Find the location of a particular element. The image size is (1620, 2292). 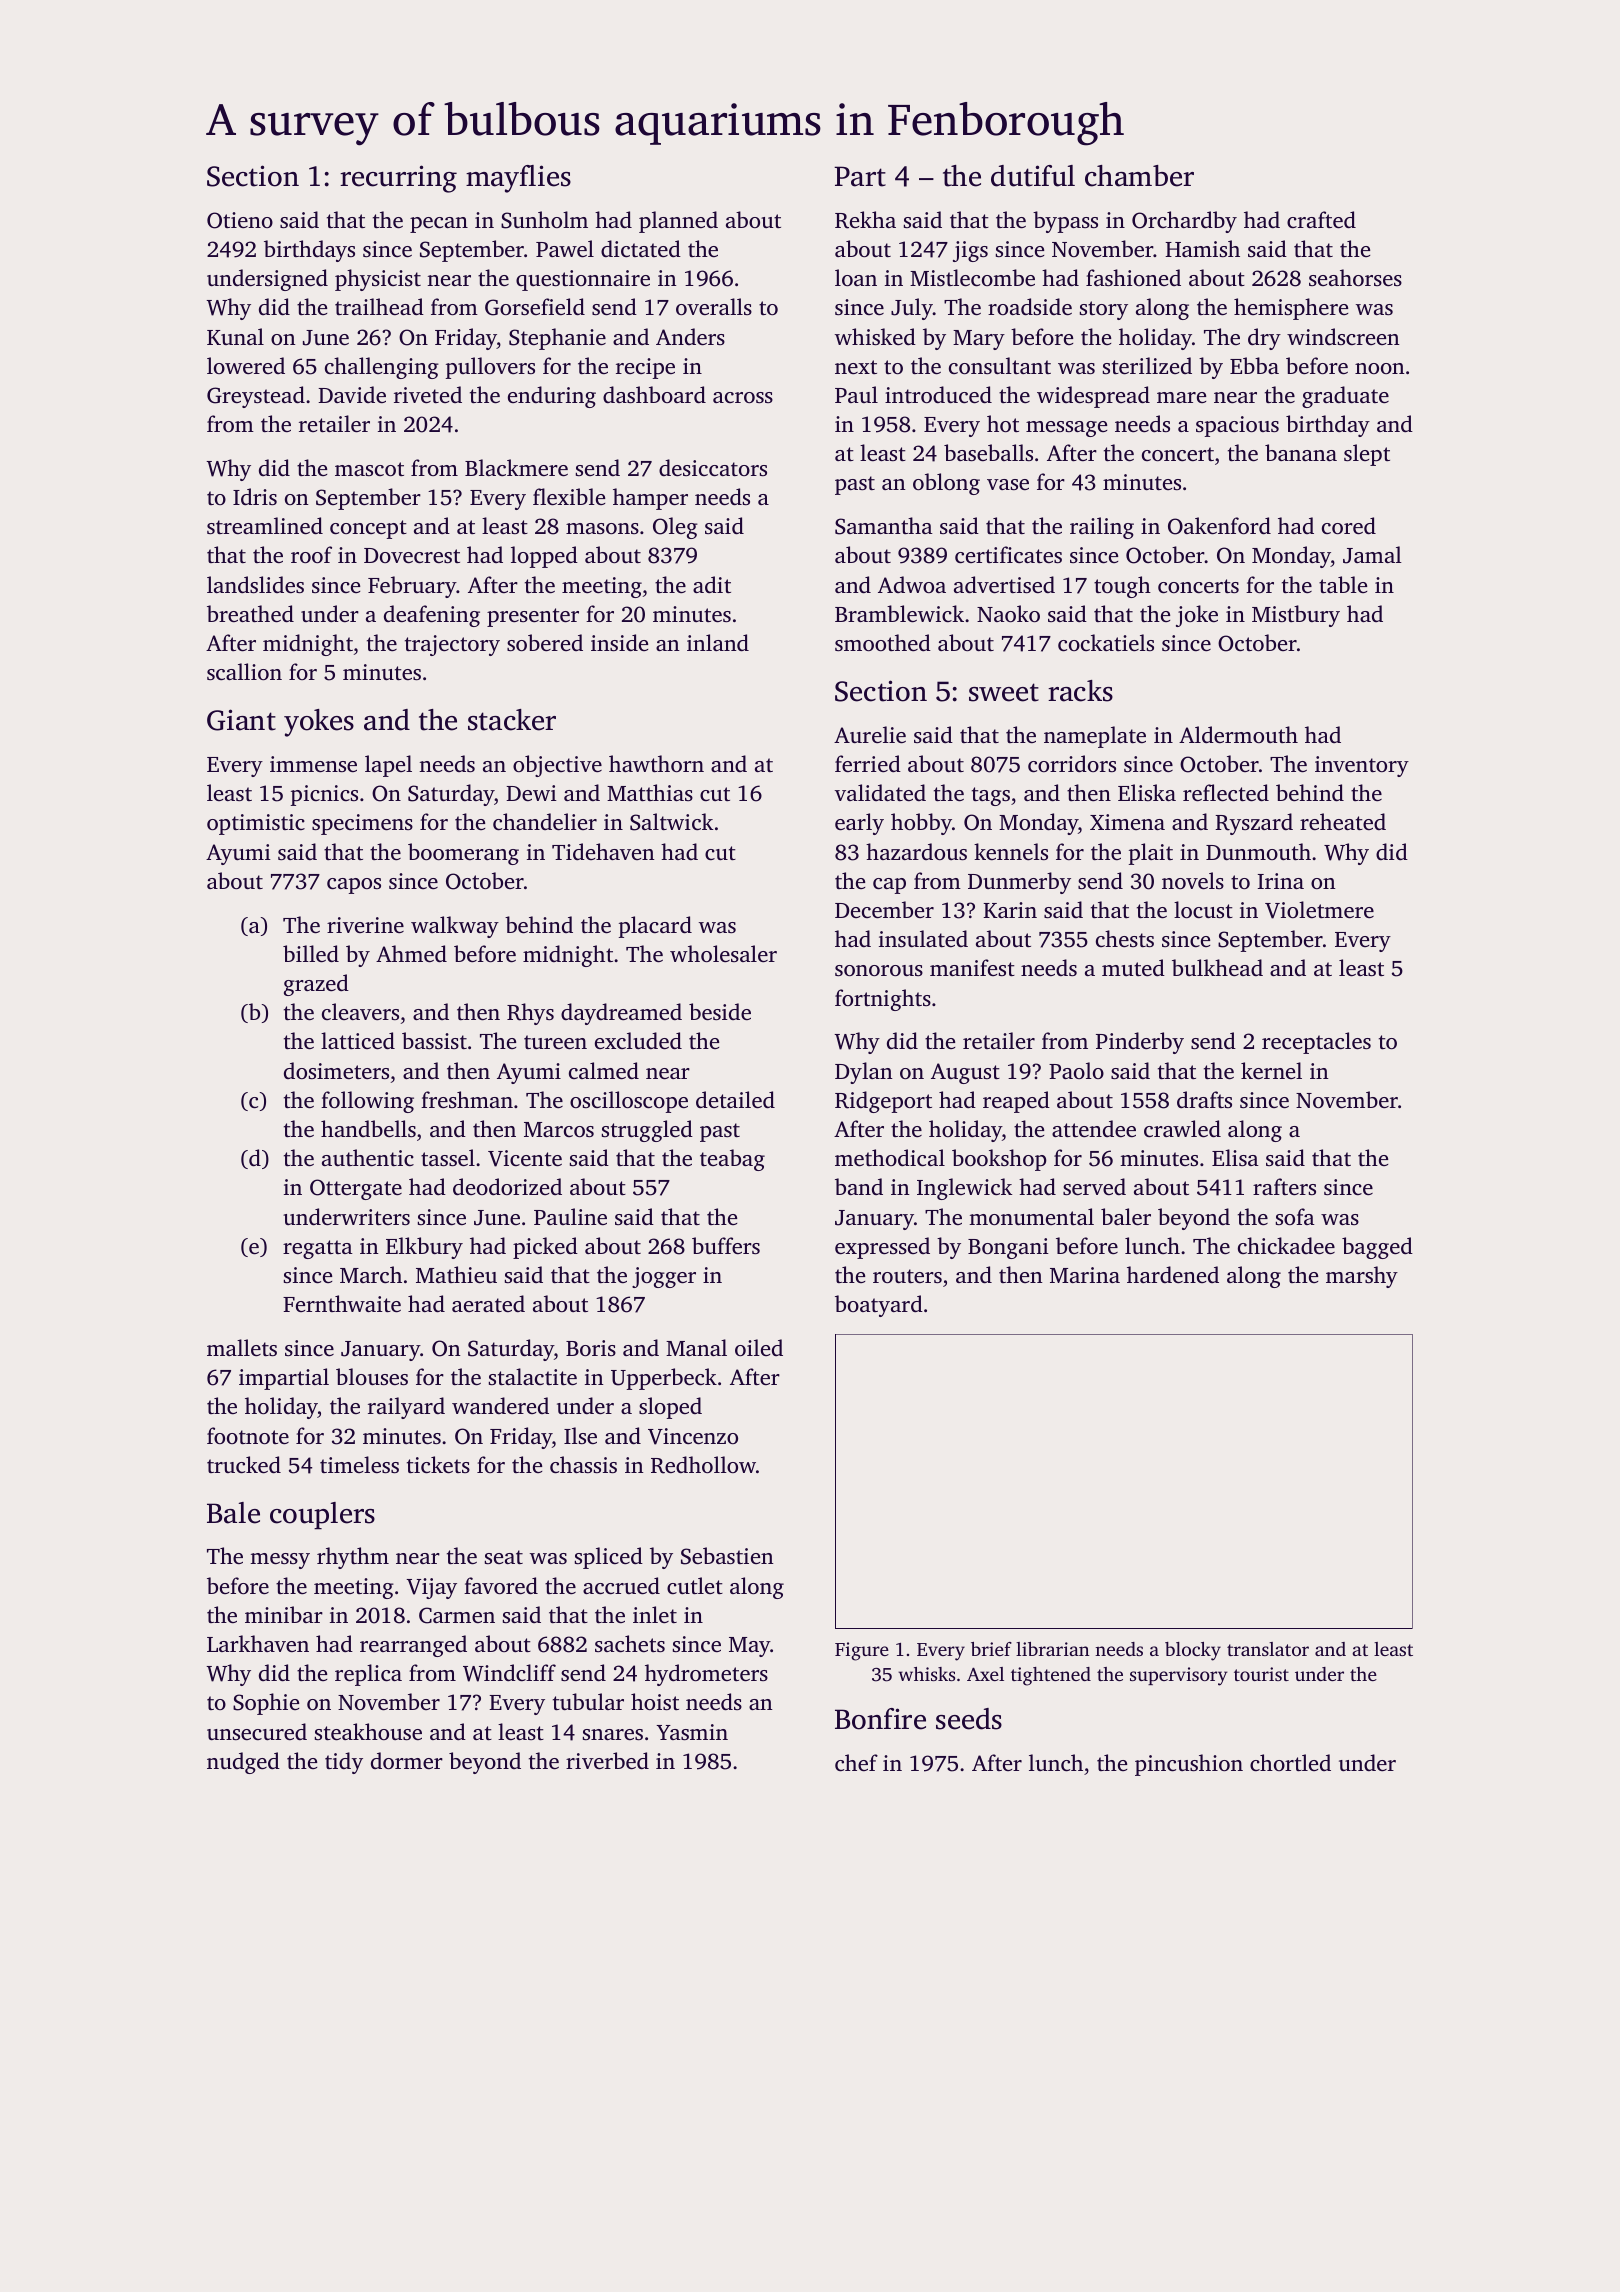

yokes is located at coordinates (319, 723).
